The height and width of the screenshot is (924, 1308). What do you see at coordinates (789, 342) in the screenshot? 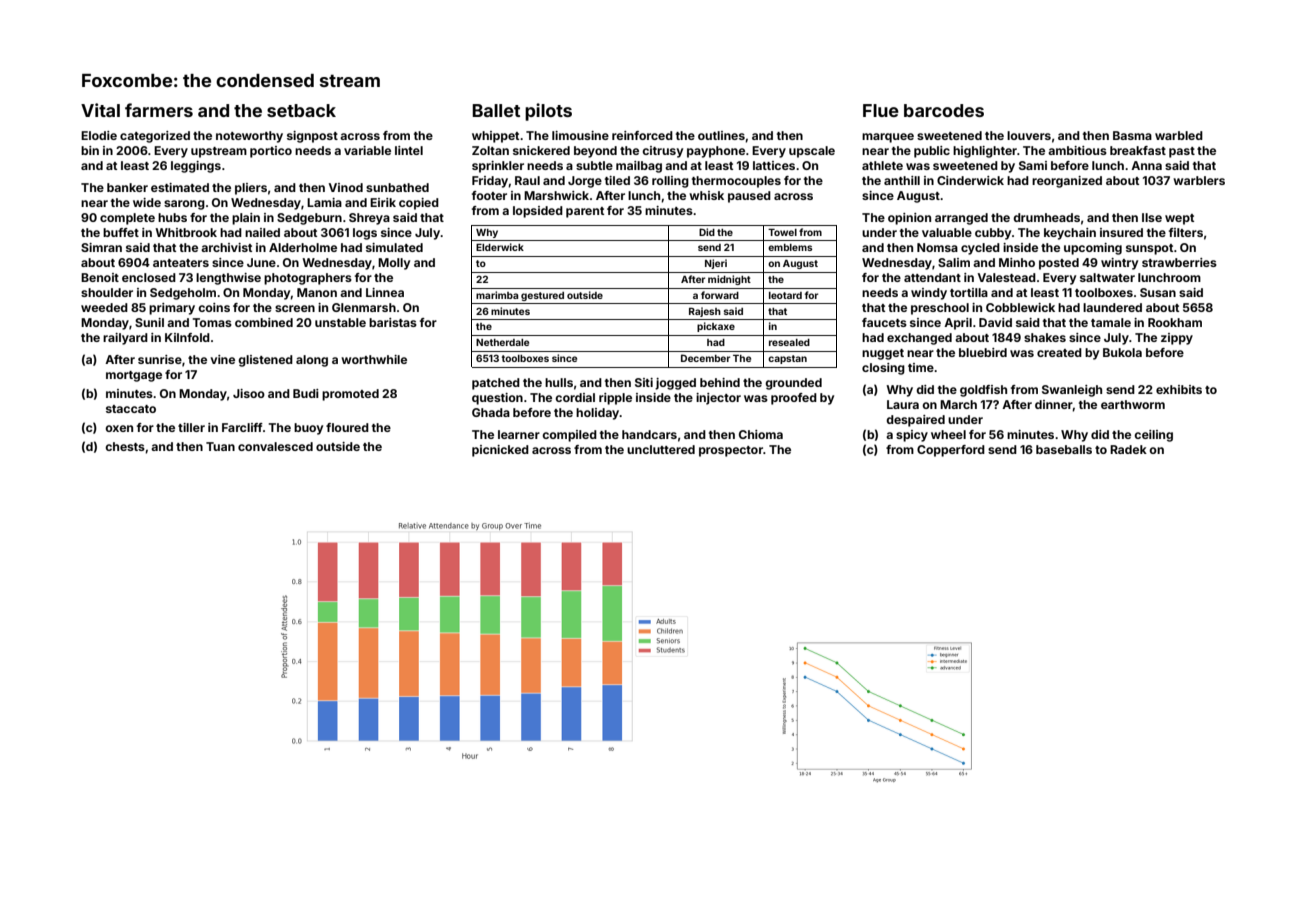
I see `resealed` at bounding box center [789, 342].
